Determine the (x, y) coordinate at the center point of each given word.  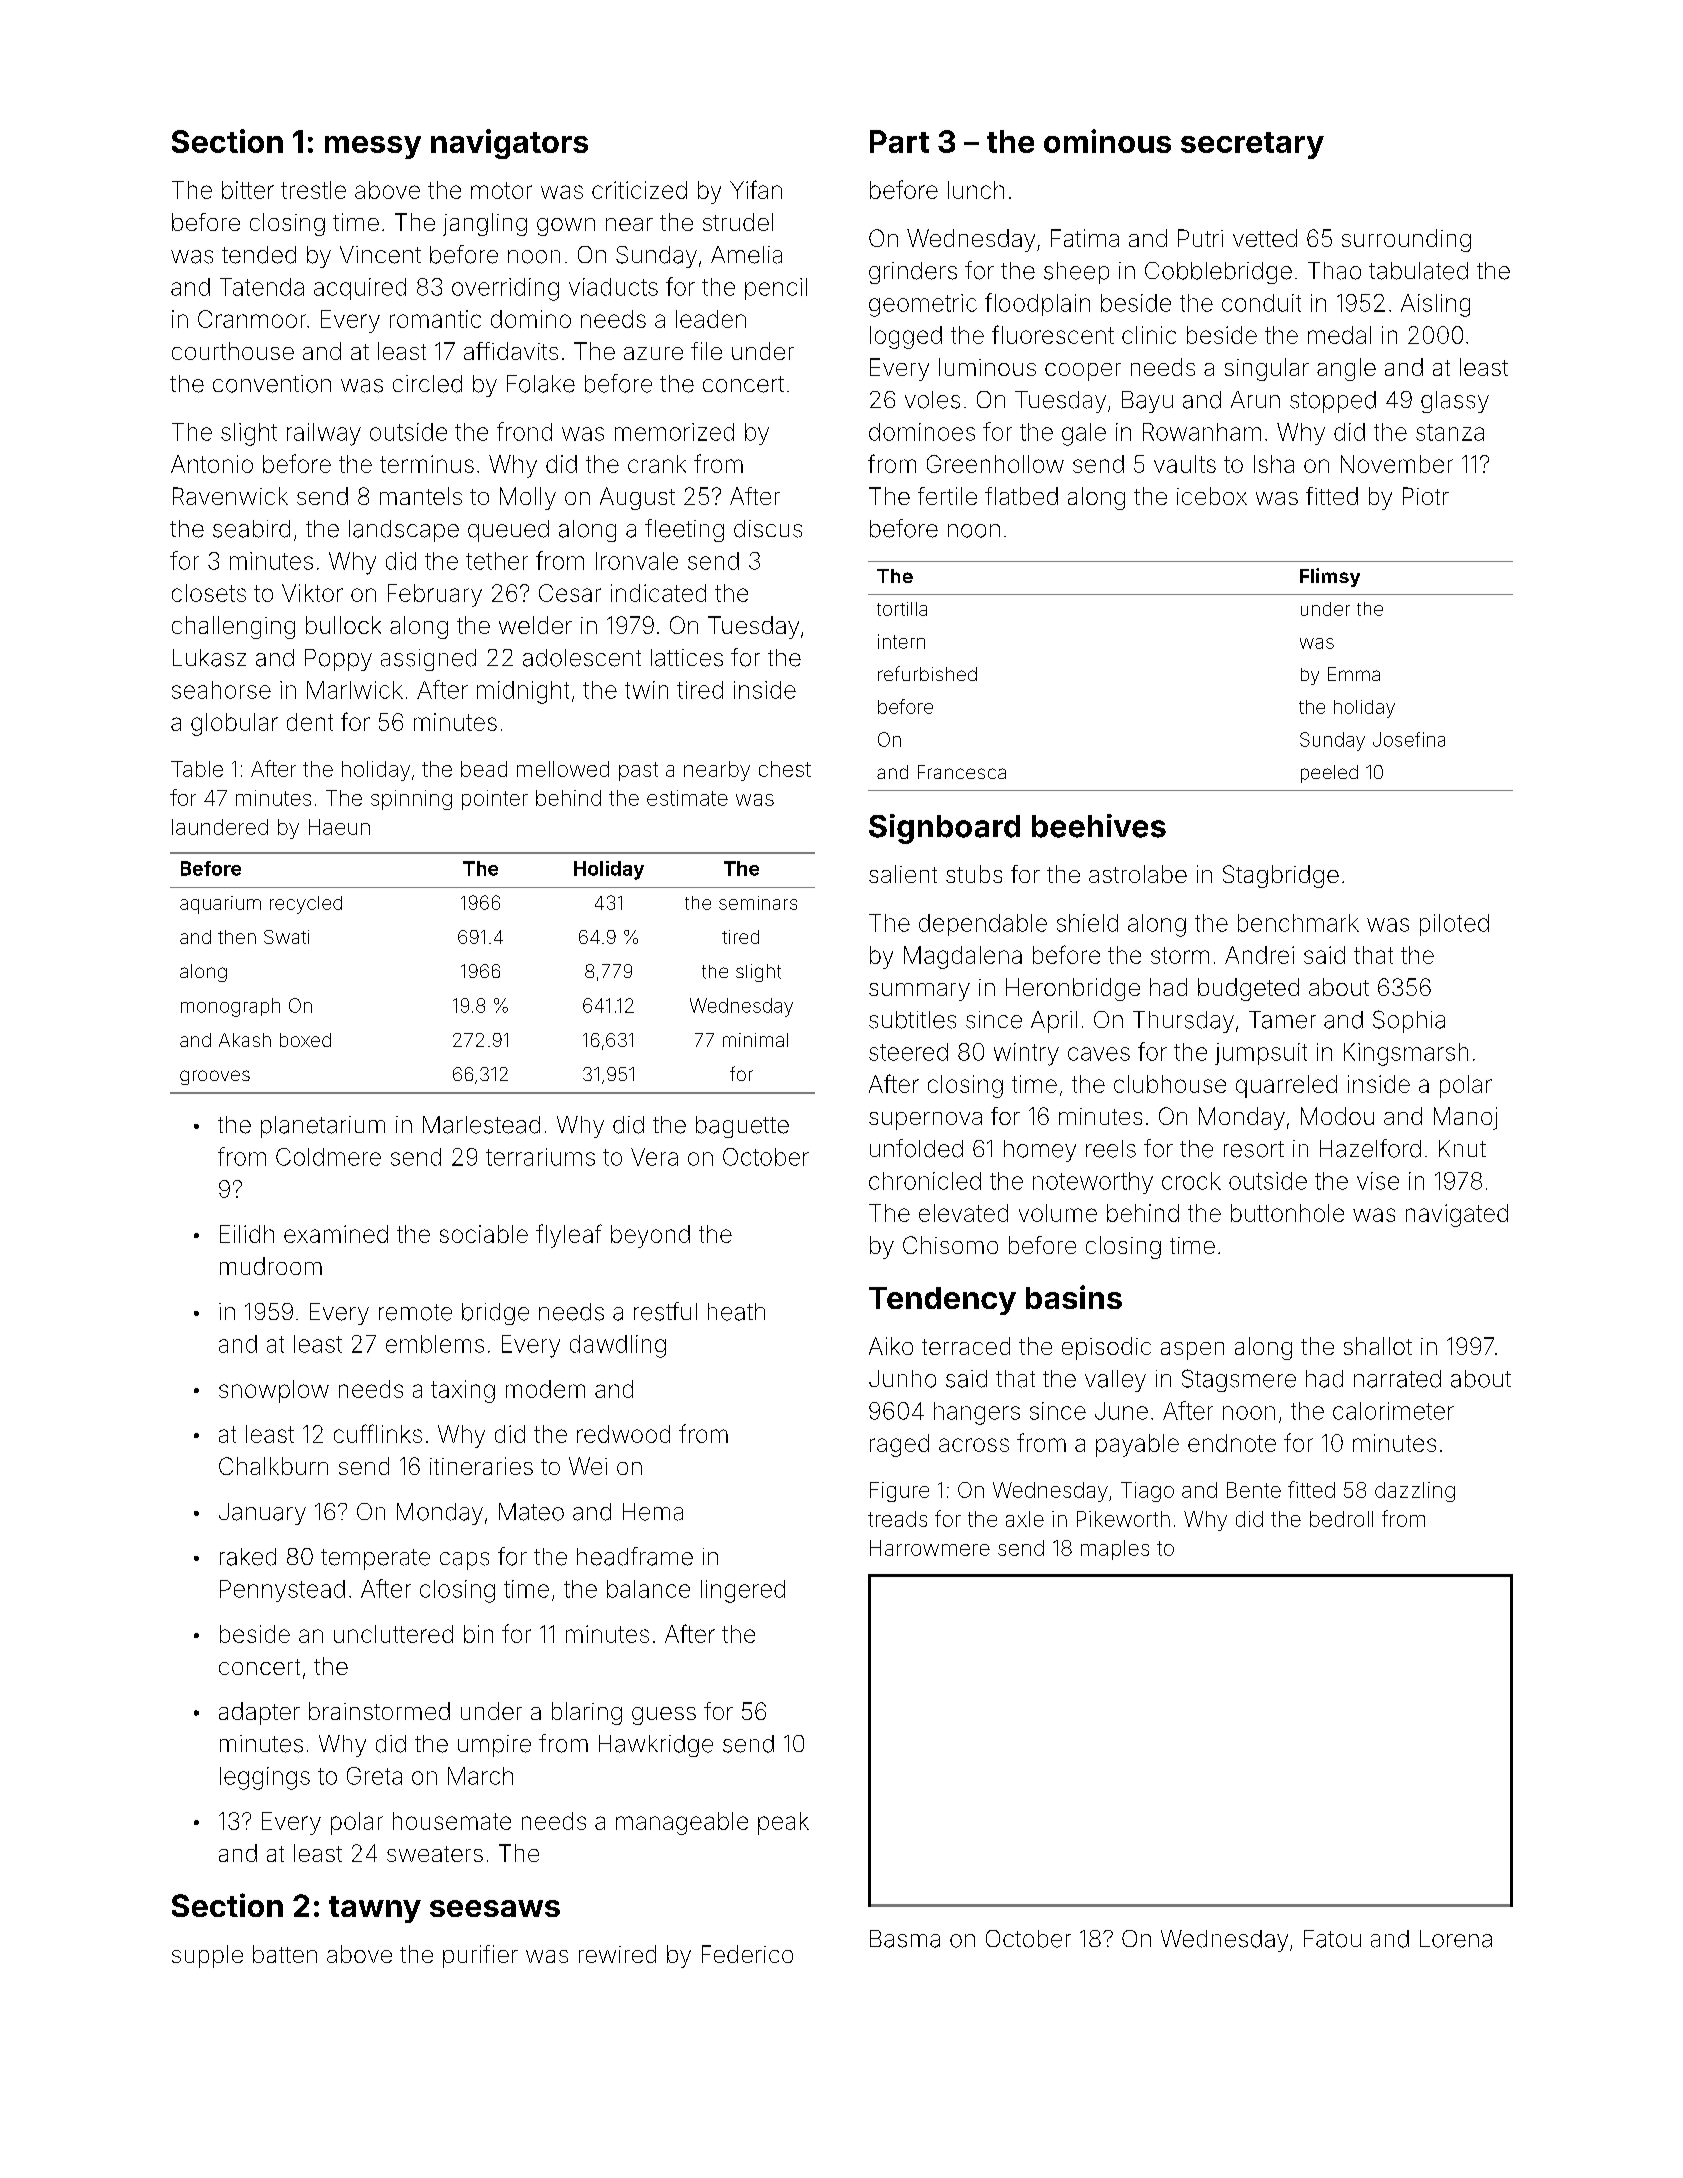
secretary (1252, 145)
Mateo (531, 1512)
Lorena (1456, 1939)
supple (207, 1956)
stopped (1333, 402)
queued (508, 531)
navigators (509, 144)
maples (1115, 1550)
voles (932, 400)
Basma (905, 1939)
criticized (639, 190)
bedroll (1341, 1519)
